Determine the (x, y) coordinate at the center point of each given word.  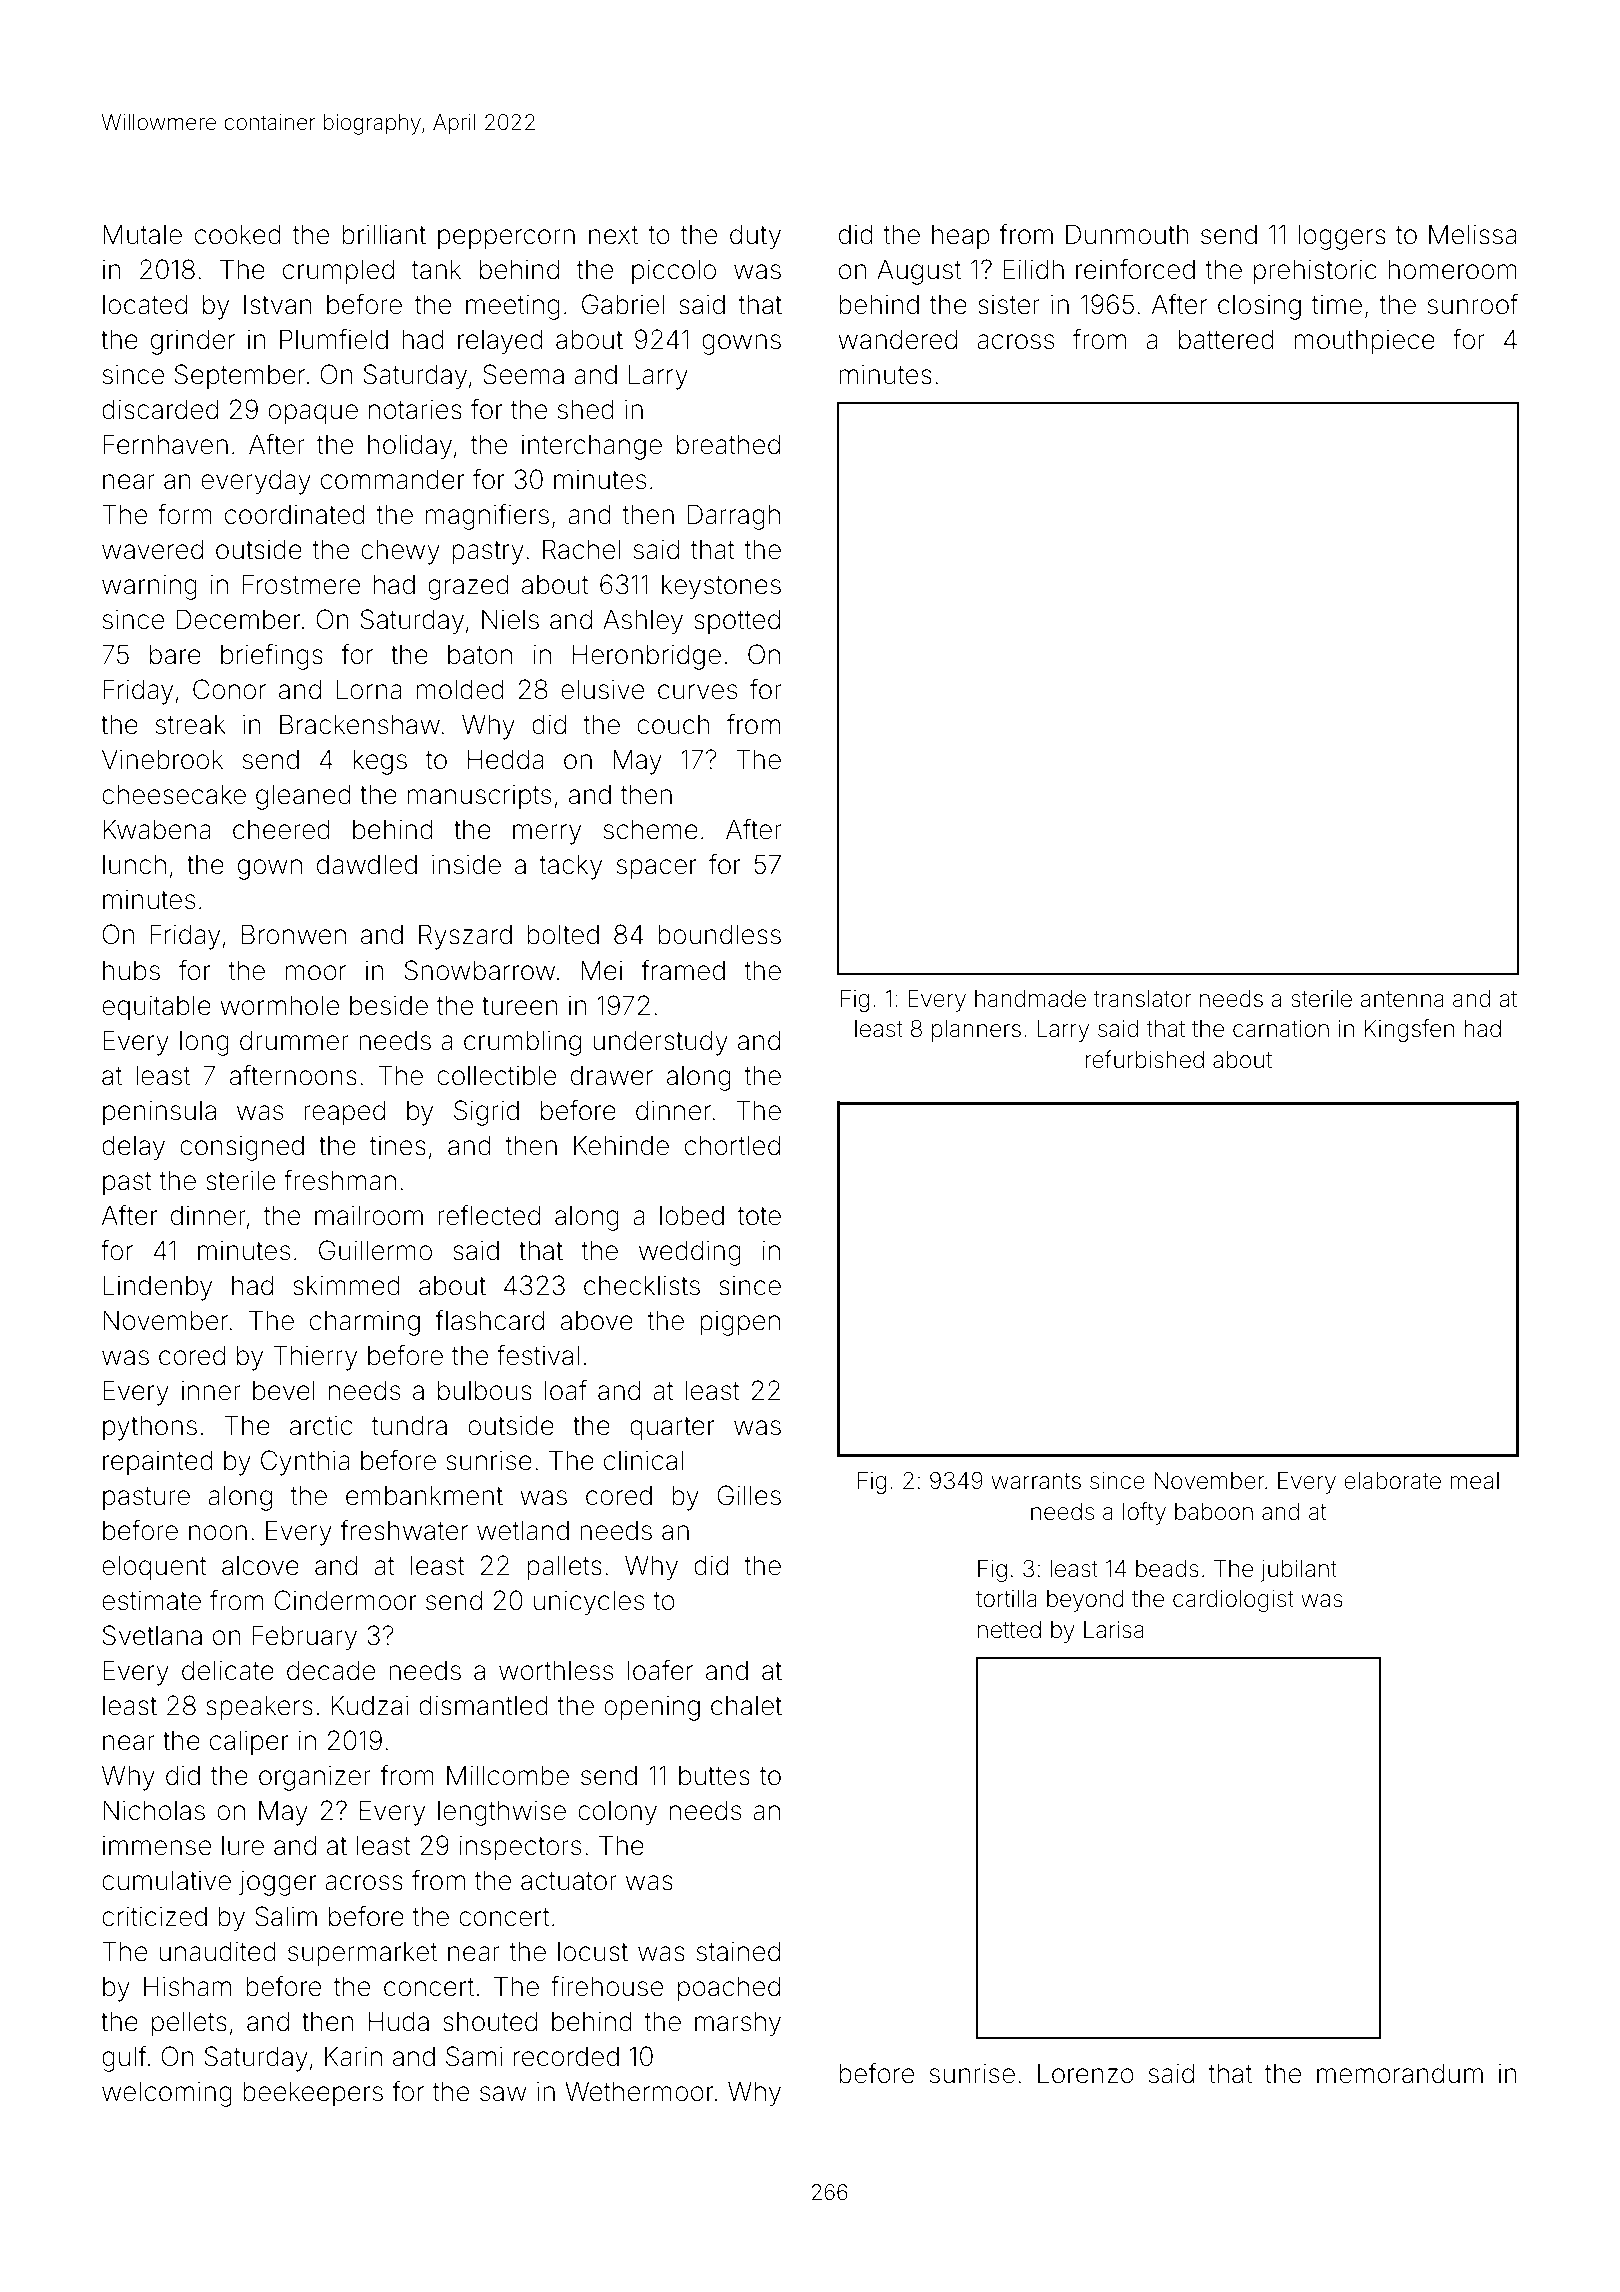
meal (1474, 1481)
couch (673, 725)
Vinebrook (162, 759)
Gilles (749, 1495)
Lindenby (157, 1288)
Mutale (142, 234)
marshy (738, 2024)
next (613, 235)
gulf (124, 2059)
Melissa (1473, 234)
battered (1226, 339)
